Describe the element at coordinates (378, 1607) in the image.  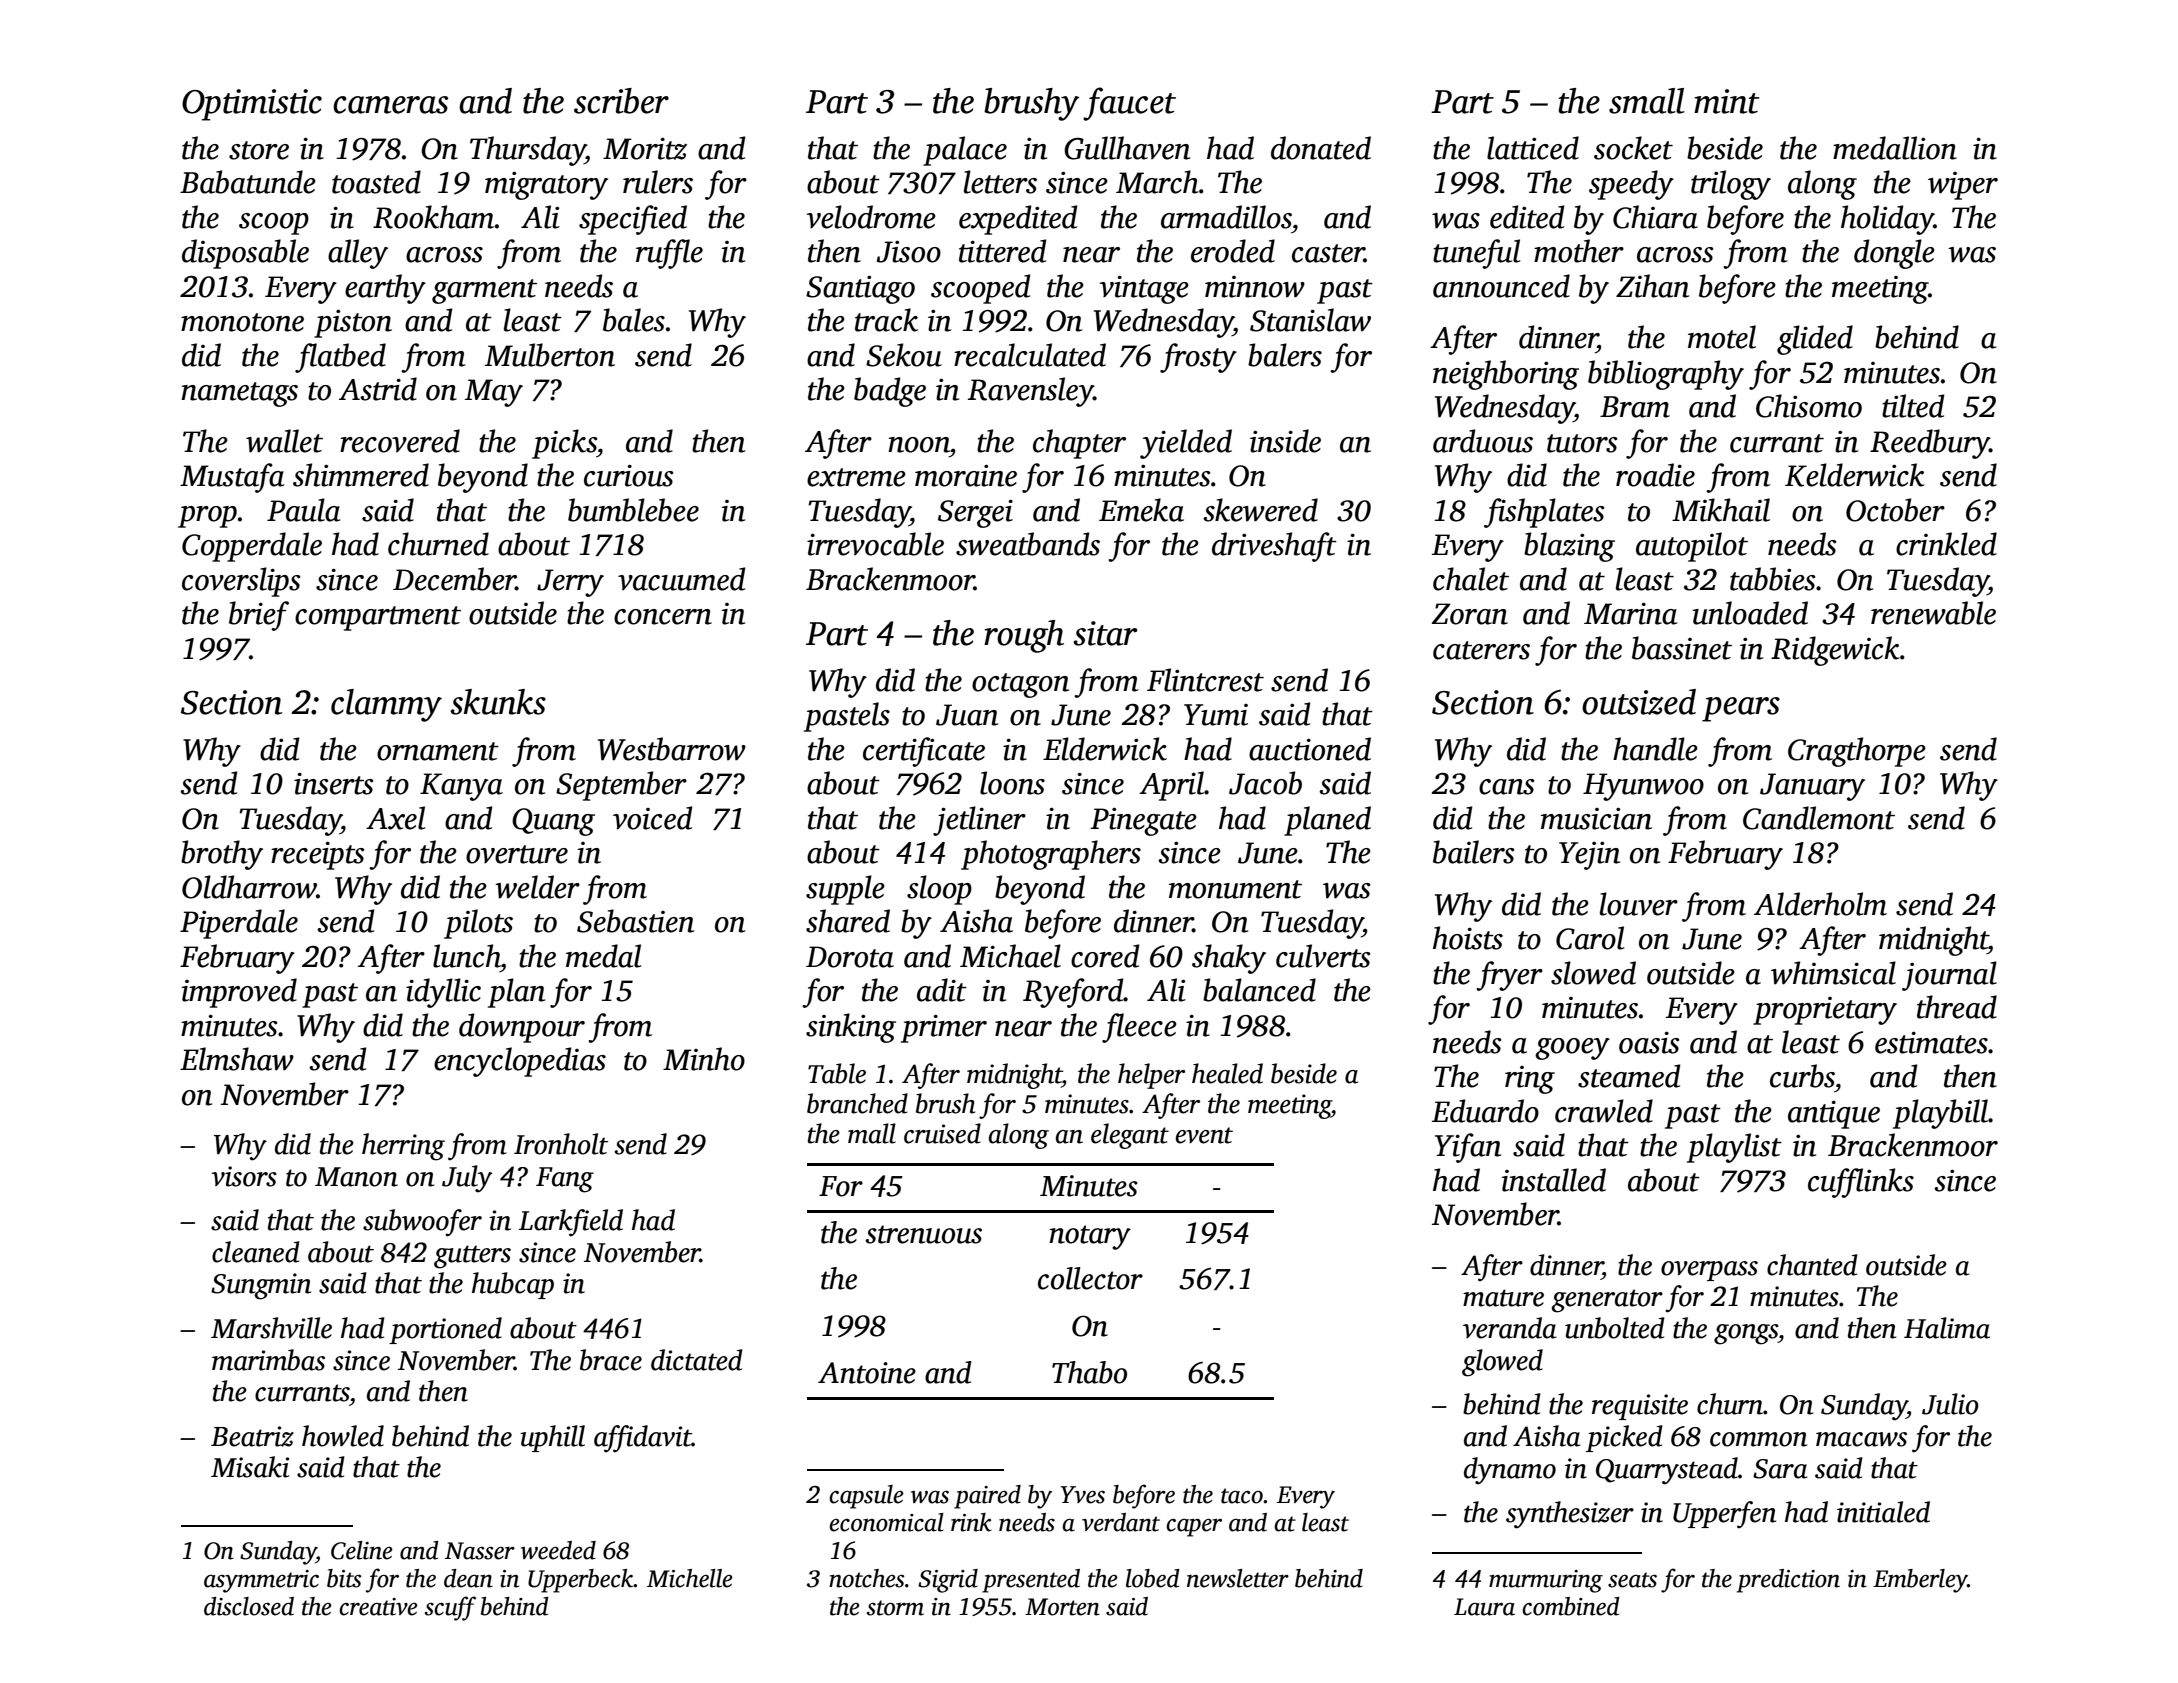
I see `creative` at that location.
